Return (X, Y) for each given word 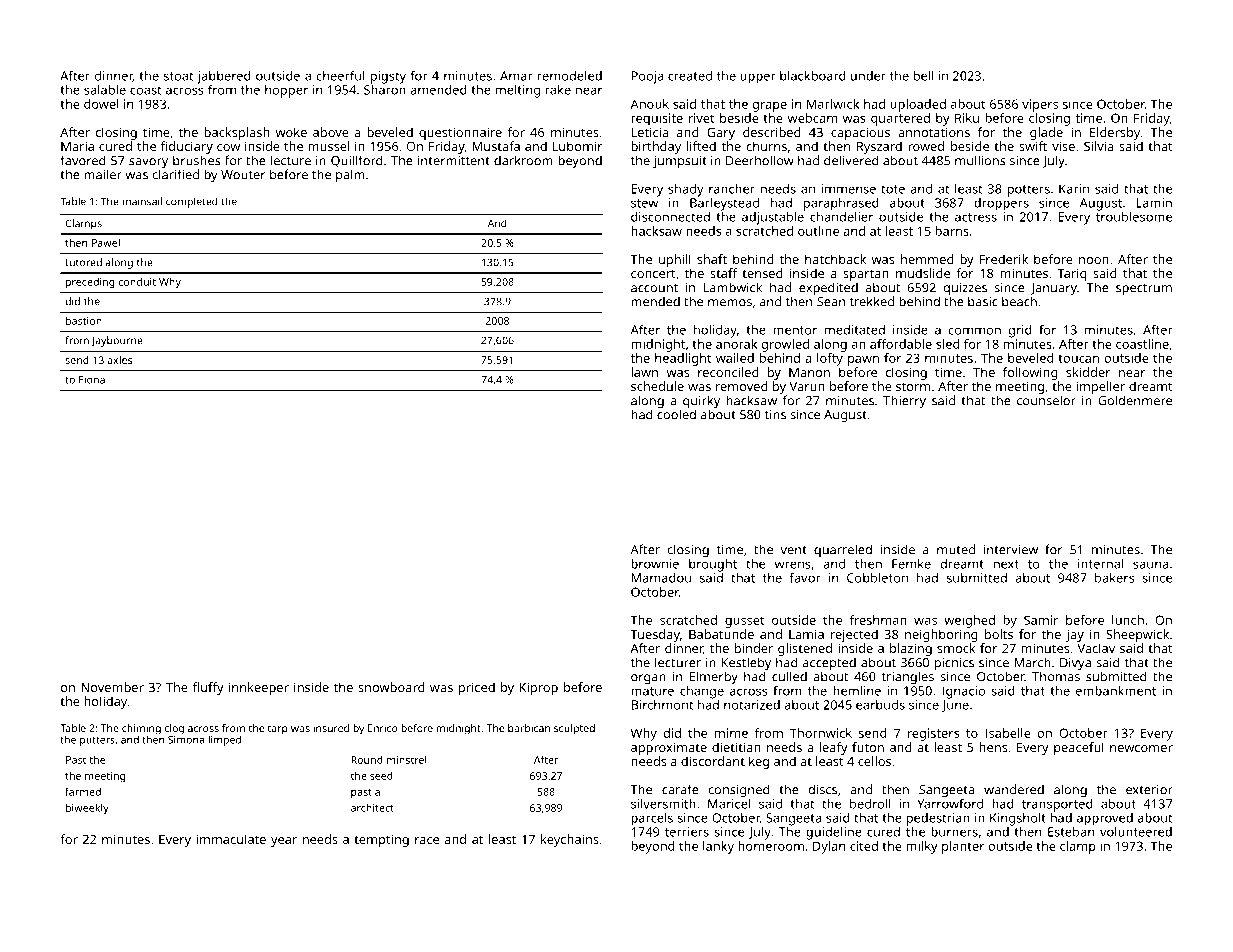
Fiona (92, 380)
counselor (1046, 400)
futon (868, 747)
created (690, 75)
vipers (1040, 105)
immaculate (231, 839)
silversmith (663, 804)
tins (775, 415)
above (331, 132)
